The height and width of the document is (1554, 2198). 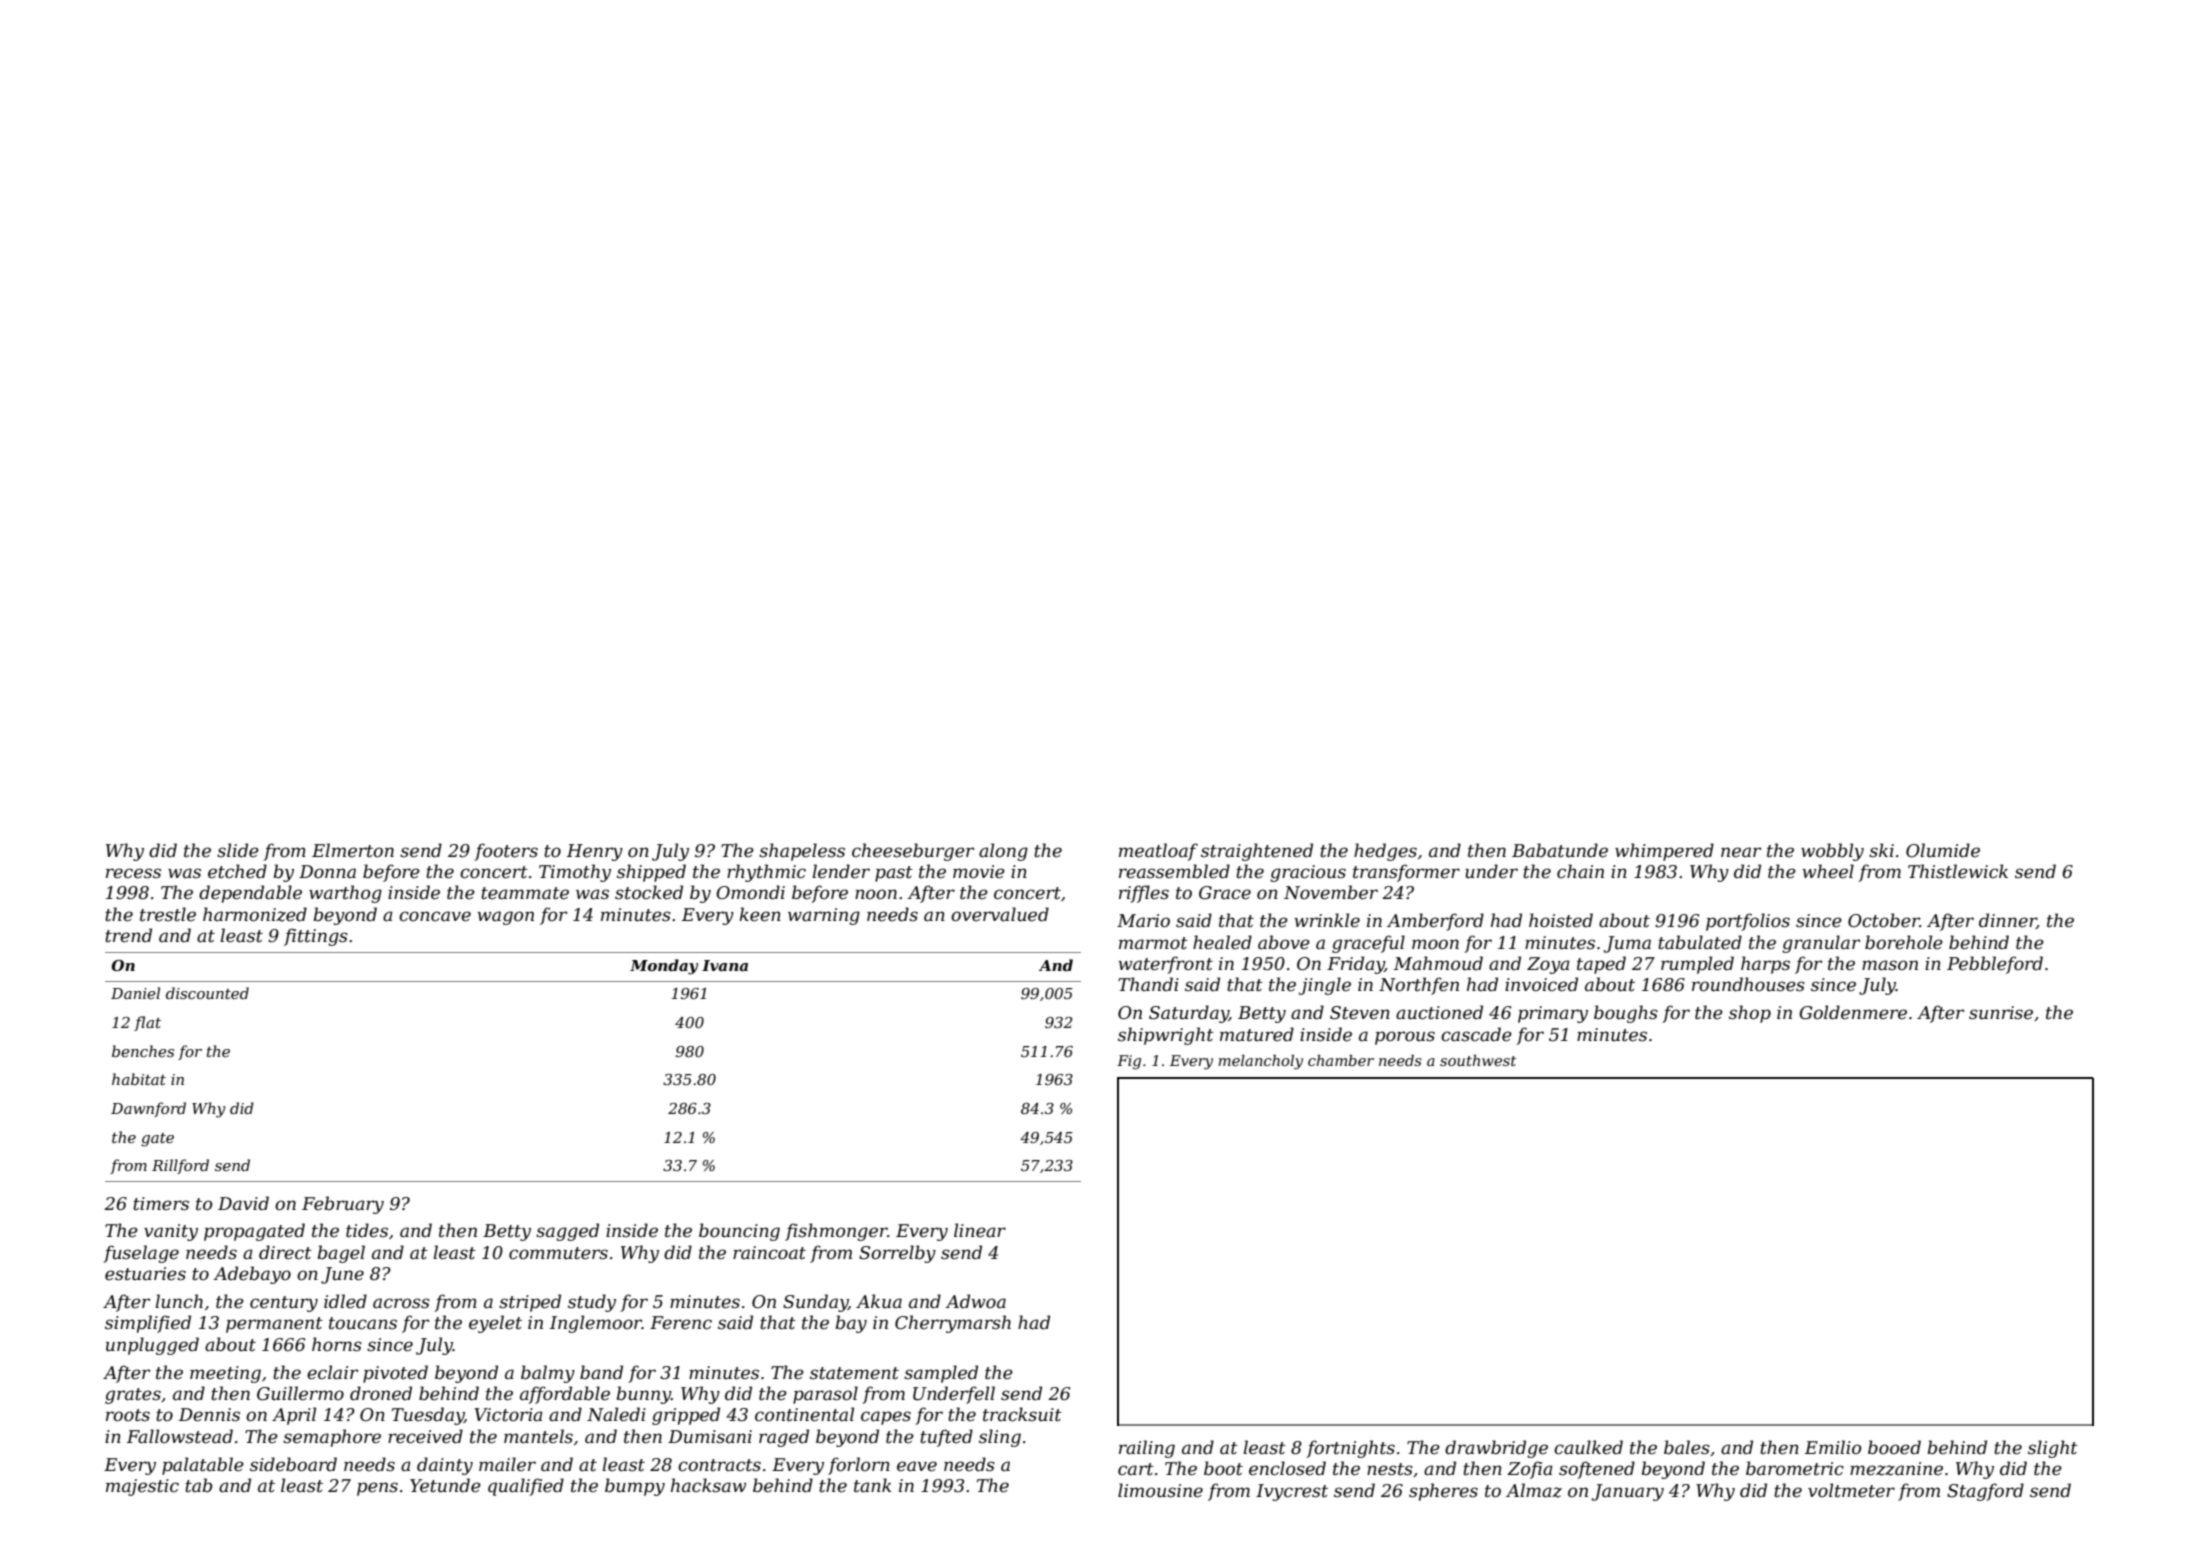 I want to click on Olumide, so click(x=1943, y=850).
